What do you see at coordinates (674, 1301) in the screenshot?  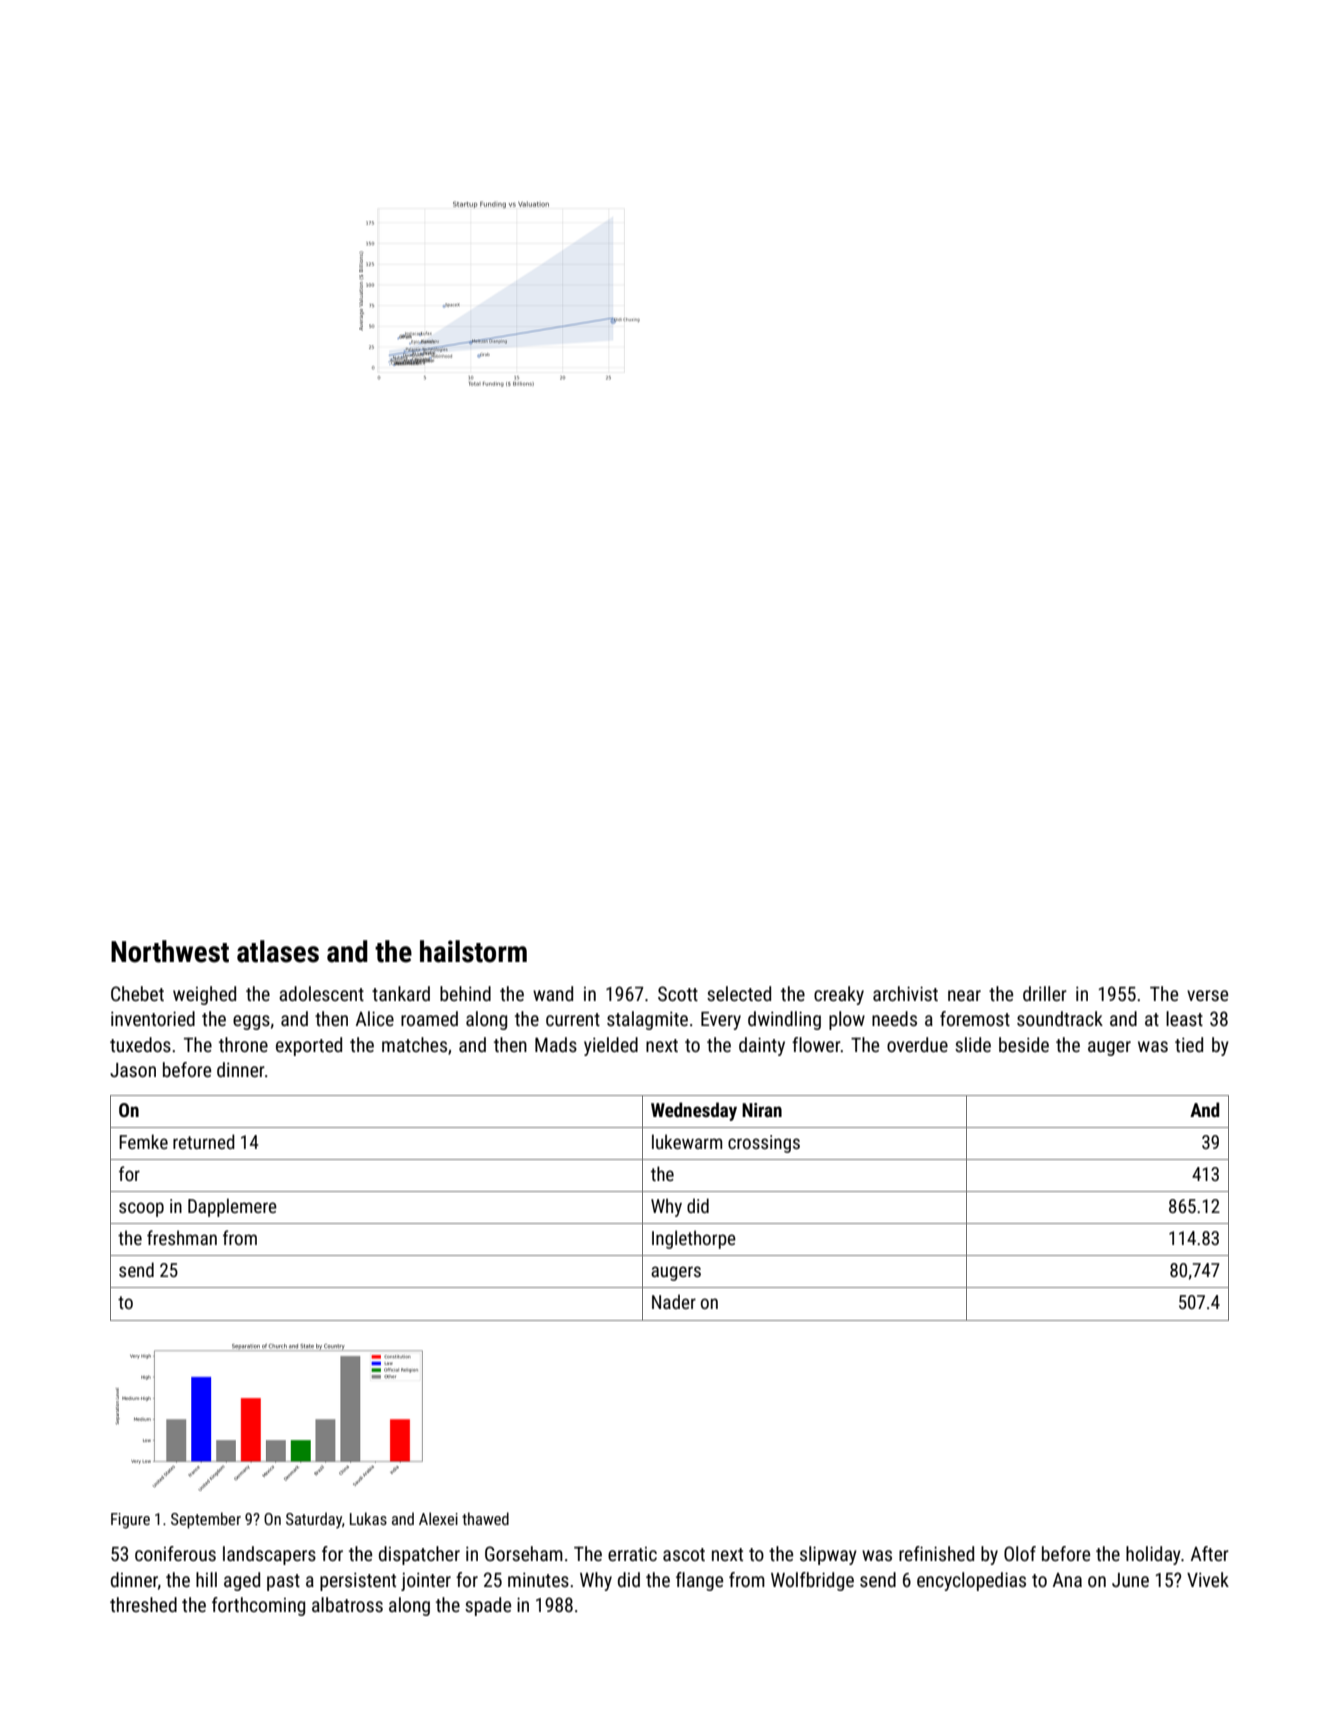 I see `Nader` at bounding box center [674, 1301].
